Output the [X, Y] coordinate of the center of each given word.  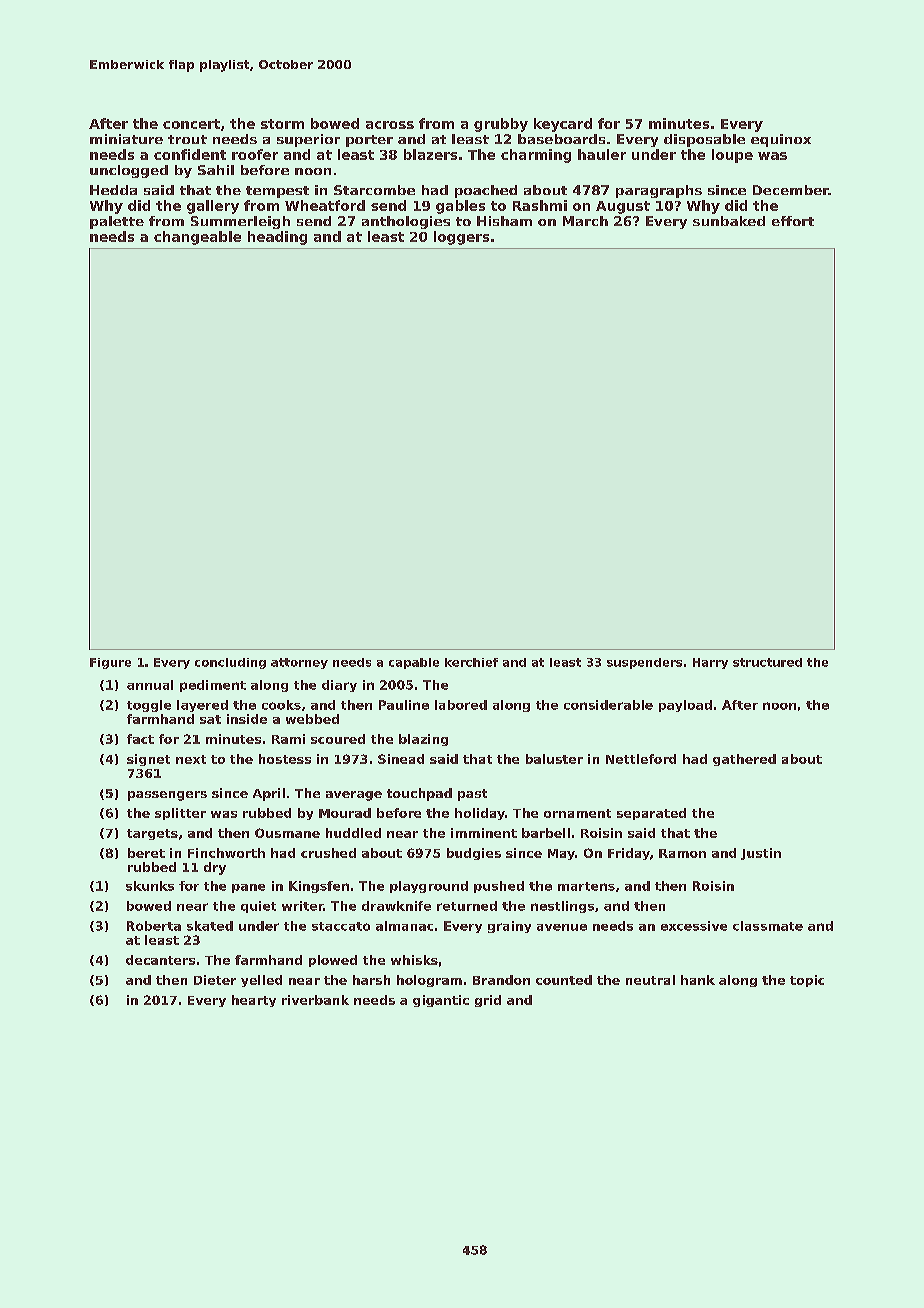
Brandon [501, 980]
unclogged [129, 171]
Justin [761, 854]
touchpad [419, 794]
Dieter [215, 980]
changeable [197, 238]
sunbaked [729, 221]
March [585, 221]
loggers [461, 238]
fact [140, 739]
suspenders [644, 663]
